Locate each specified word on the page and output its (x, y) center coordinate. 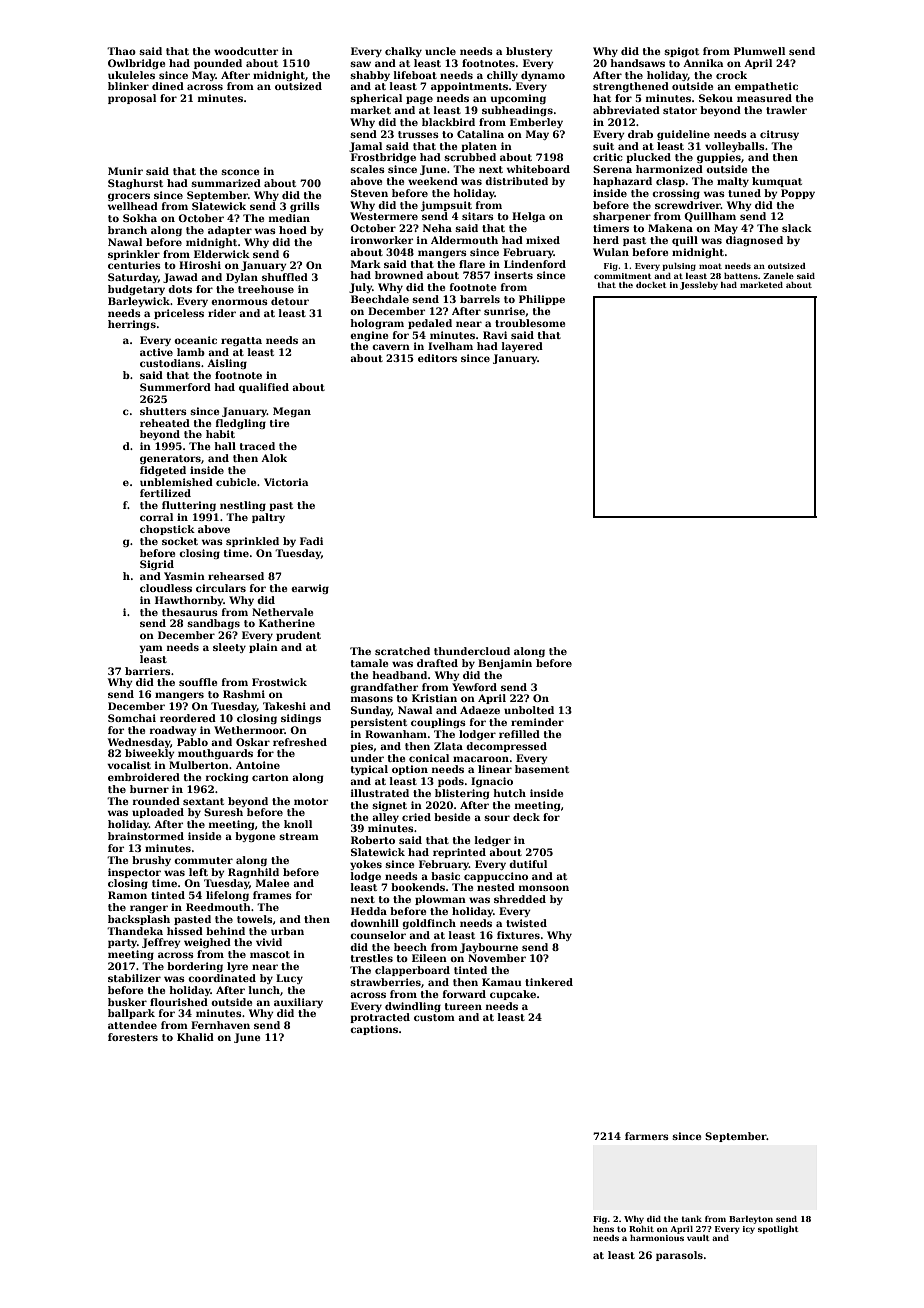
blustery (529, 52)
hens (603, 1229)
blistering (462, 794)
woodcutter (246, 51)
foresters (133, 1037)
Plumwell (759, 51)
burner (149, 789)
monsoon (544, 888)
